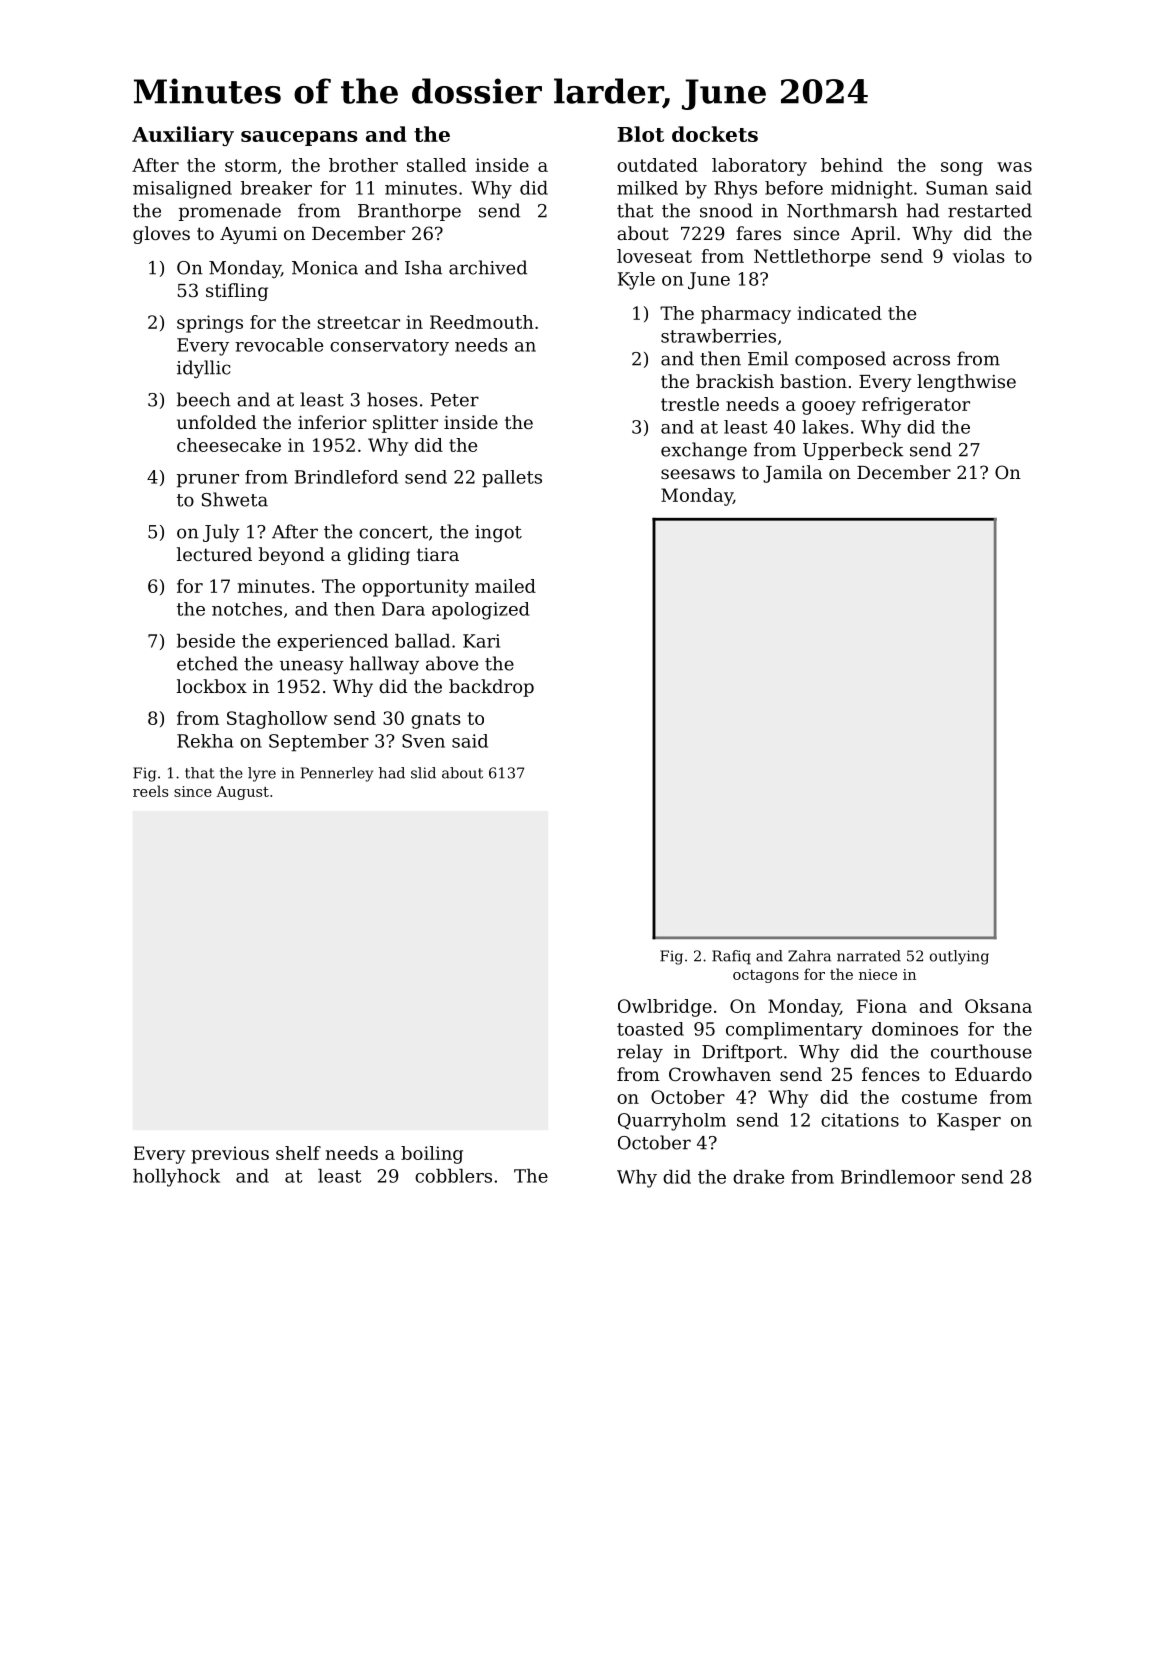  What do you see at coordinates (332, 642) in the page?
I see `experienced` at bounding box center [332, 642].
